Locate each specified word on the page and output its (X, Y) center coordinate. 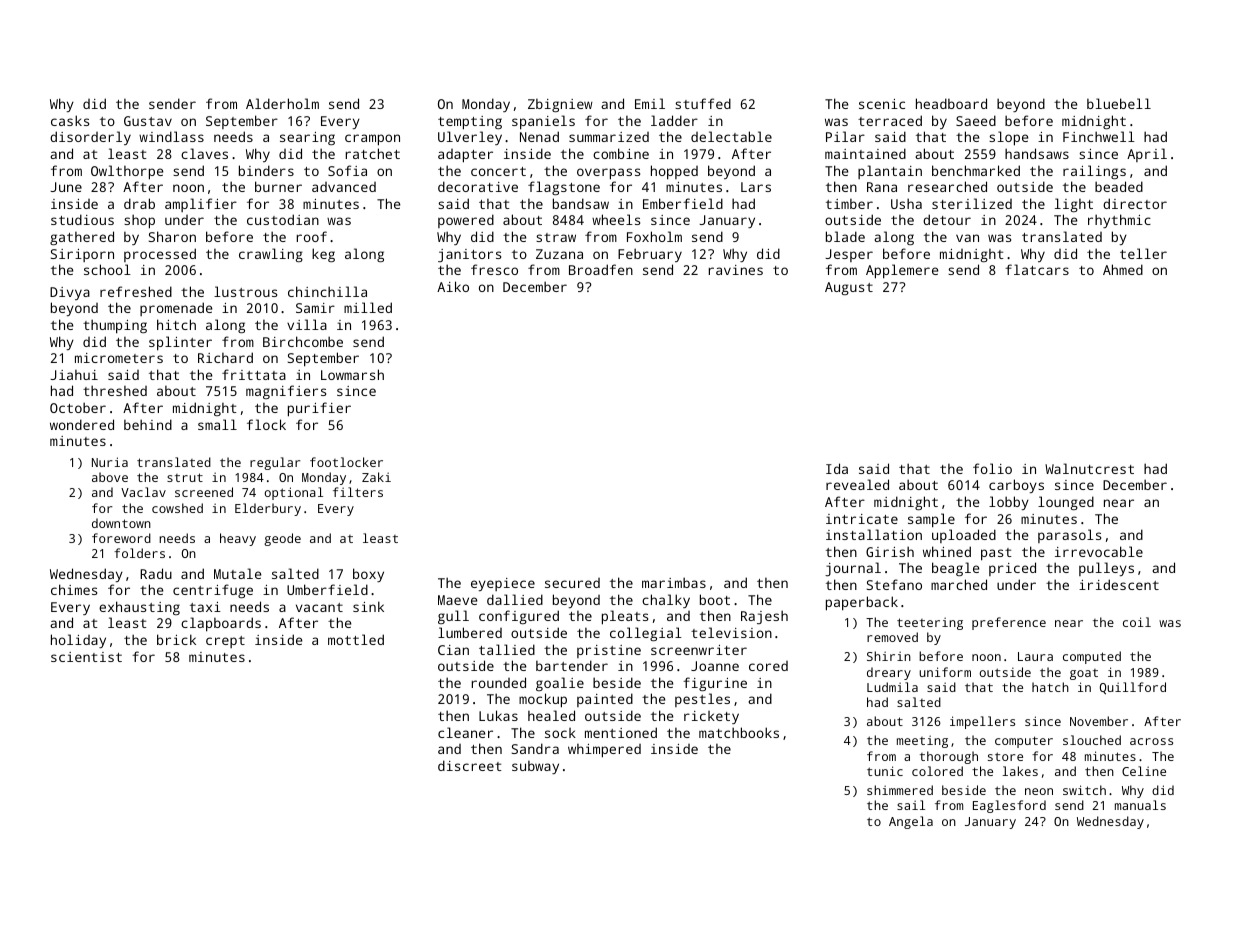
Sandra (535, 748)
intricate (862, 519)
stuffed (703, 103)
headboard (951, 103)
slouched (1092, 740)
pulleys (1106, 569)
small (217, 424)
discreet (470, 765)
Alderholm (282, 103)
